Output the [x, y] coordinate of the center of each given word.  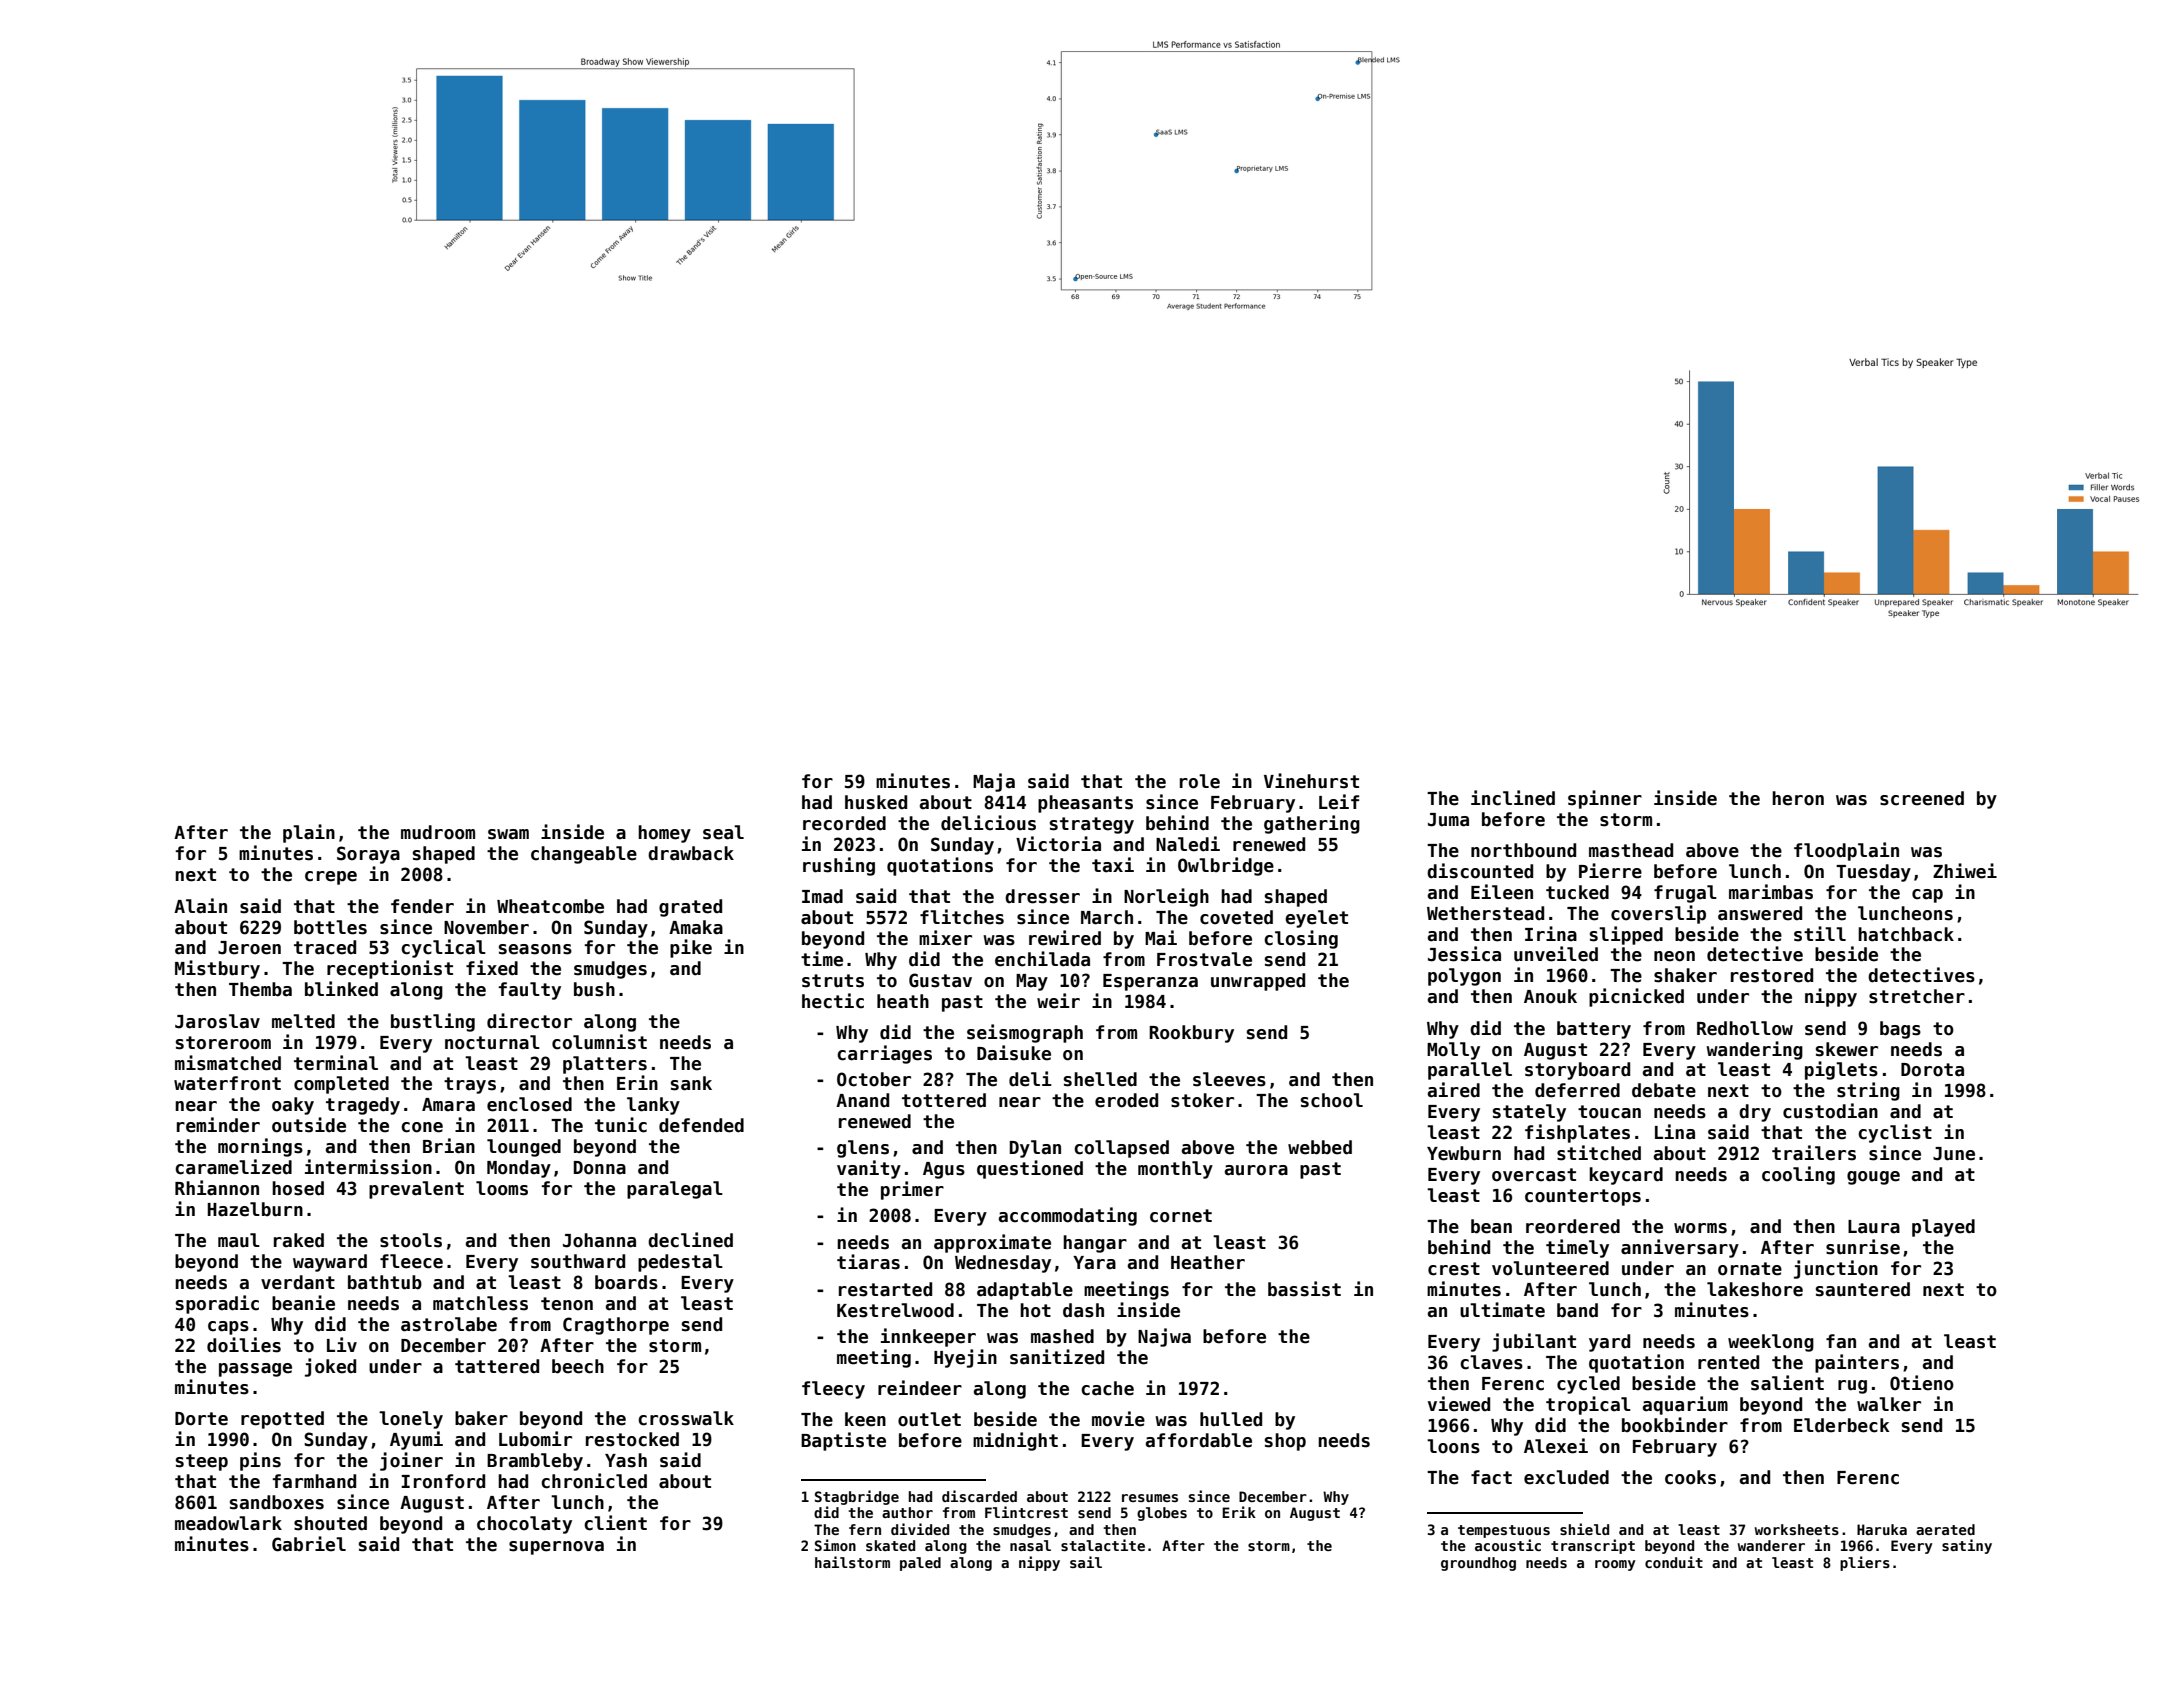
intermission [368, 1167]
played [1943, 1228]
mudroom [438, 832]
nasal [1030, 1545]
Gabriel [309, 1544]
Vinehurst [1311, 781]
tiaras [868, 1262]
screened [1922, 798]
